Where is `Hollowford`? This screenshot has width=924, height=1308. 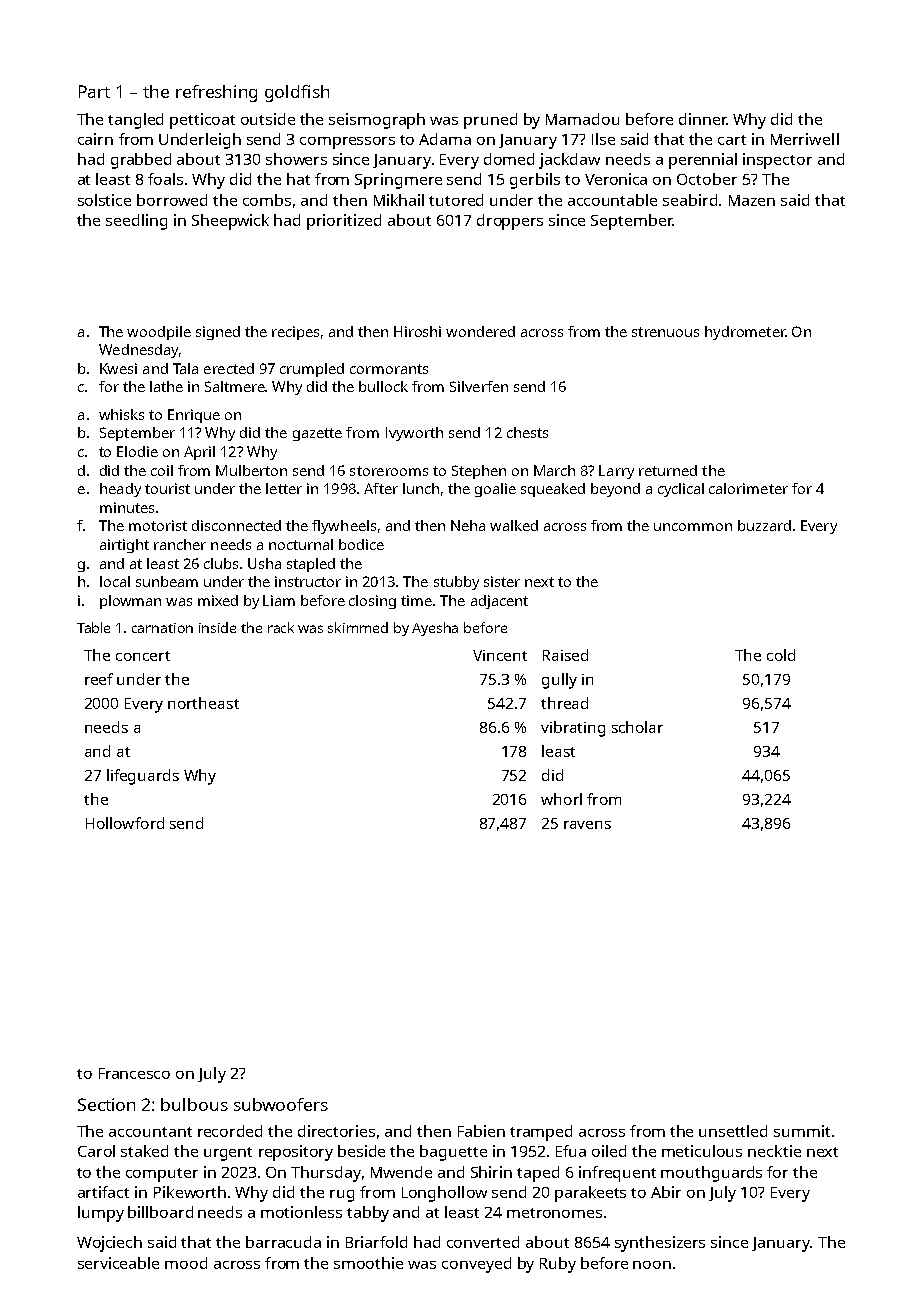 Hollowford is located at coordinates (125, 823).
